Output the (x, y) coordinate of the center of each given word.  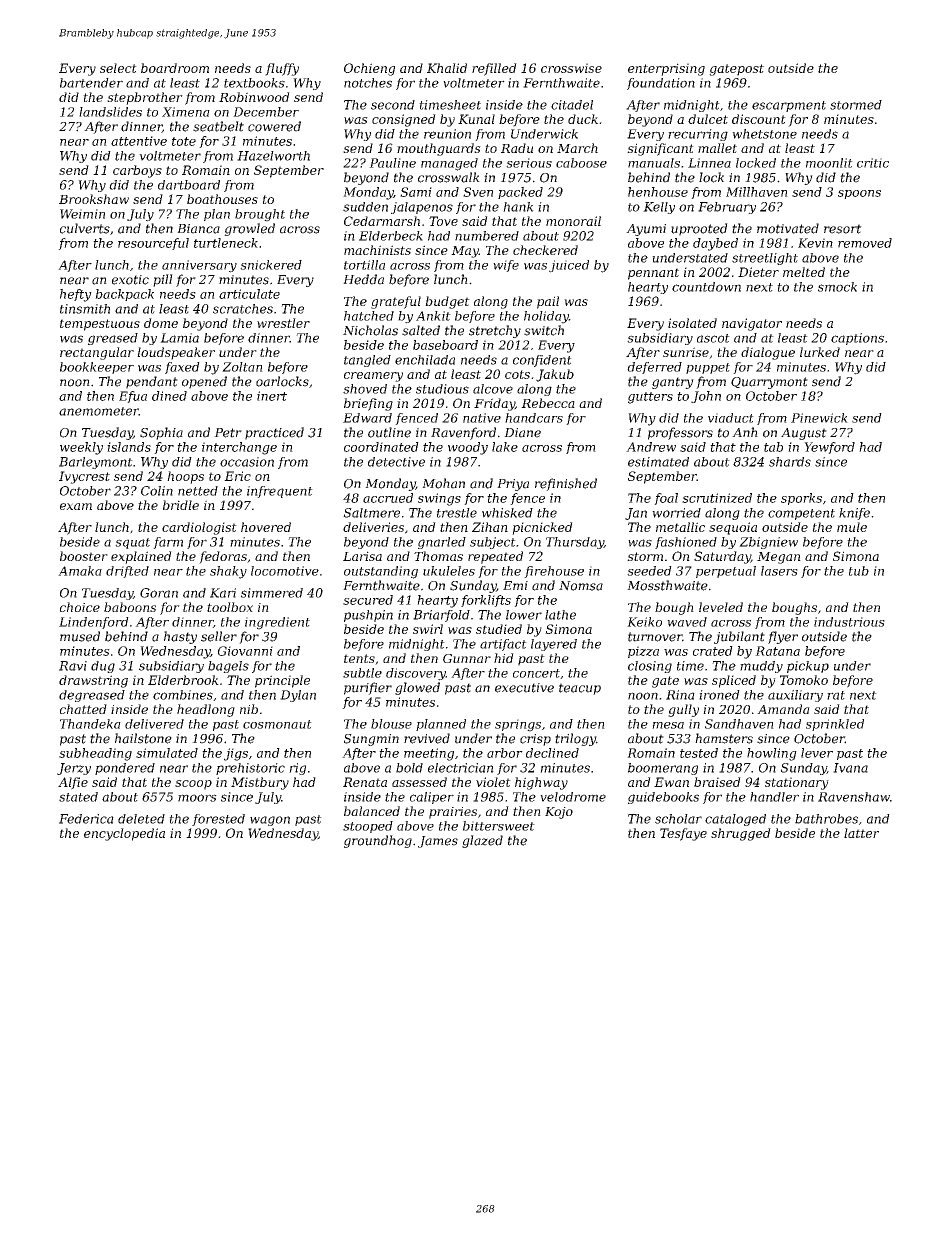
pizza (643, 652)
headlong (206, 710)
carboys (137, 171)
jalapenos (422, 208)
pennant (653, 274)
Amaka (80, 571)
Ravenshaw (854, 797)
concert (536, 673)
